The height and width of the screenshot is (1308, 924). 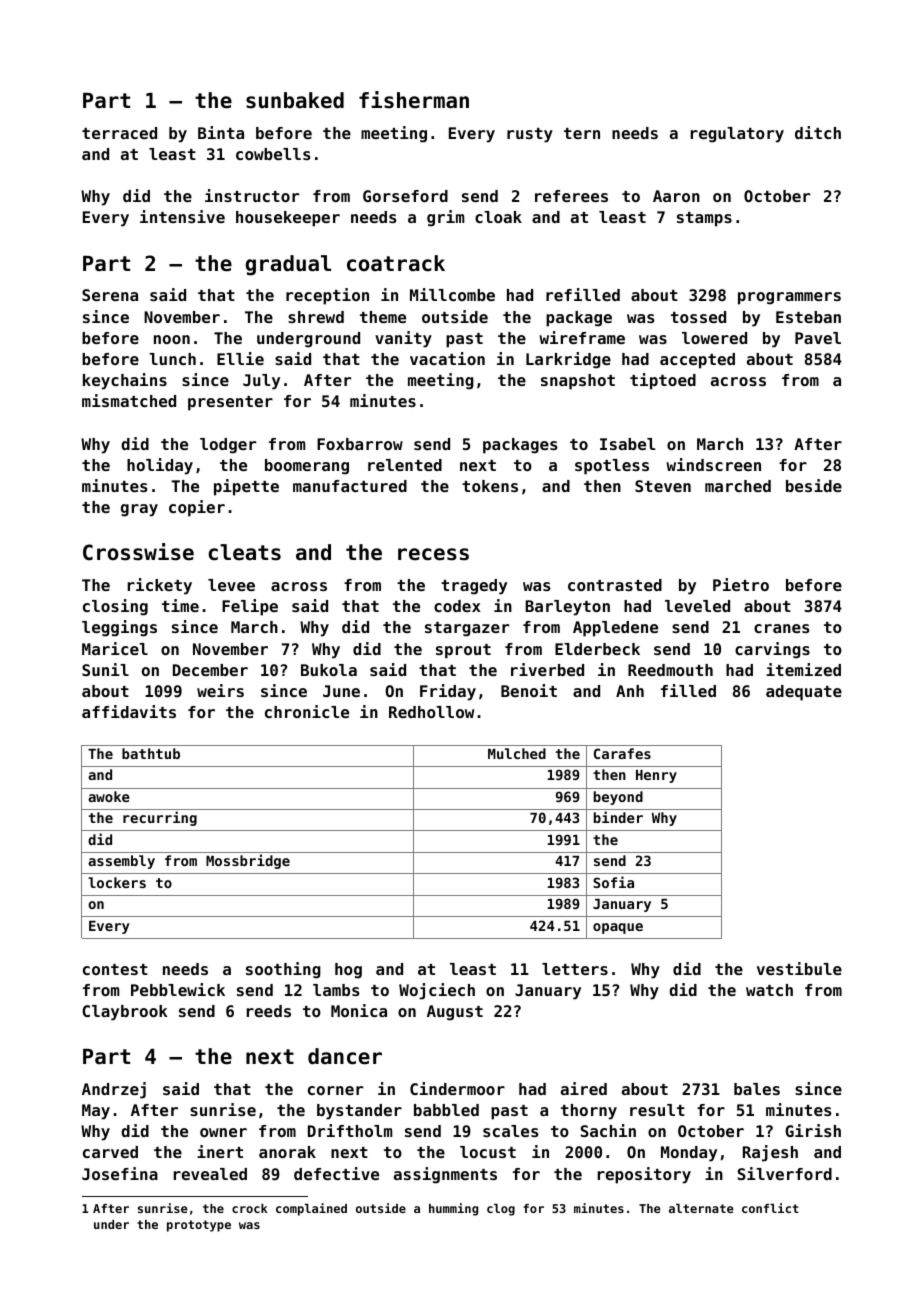 What do you see at coordinates (737, 135) in the screenshot?
I see `regulatory` at bounding box center [737, 135].
